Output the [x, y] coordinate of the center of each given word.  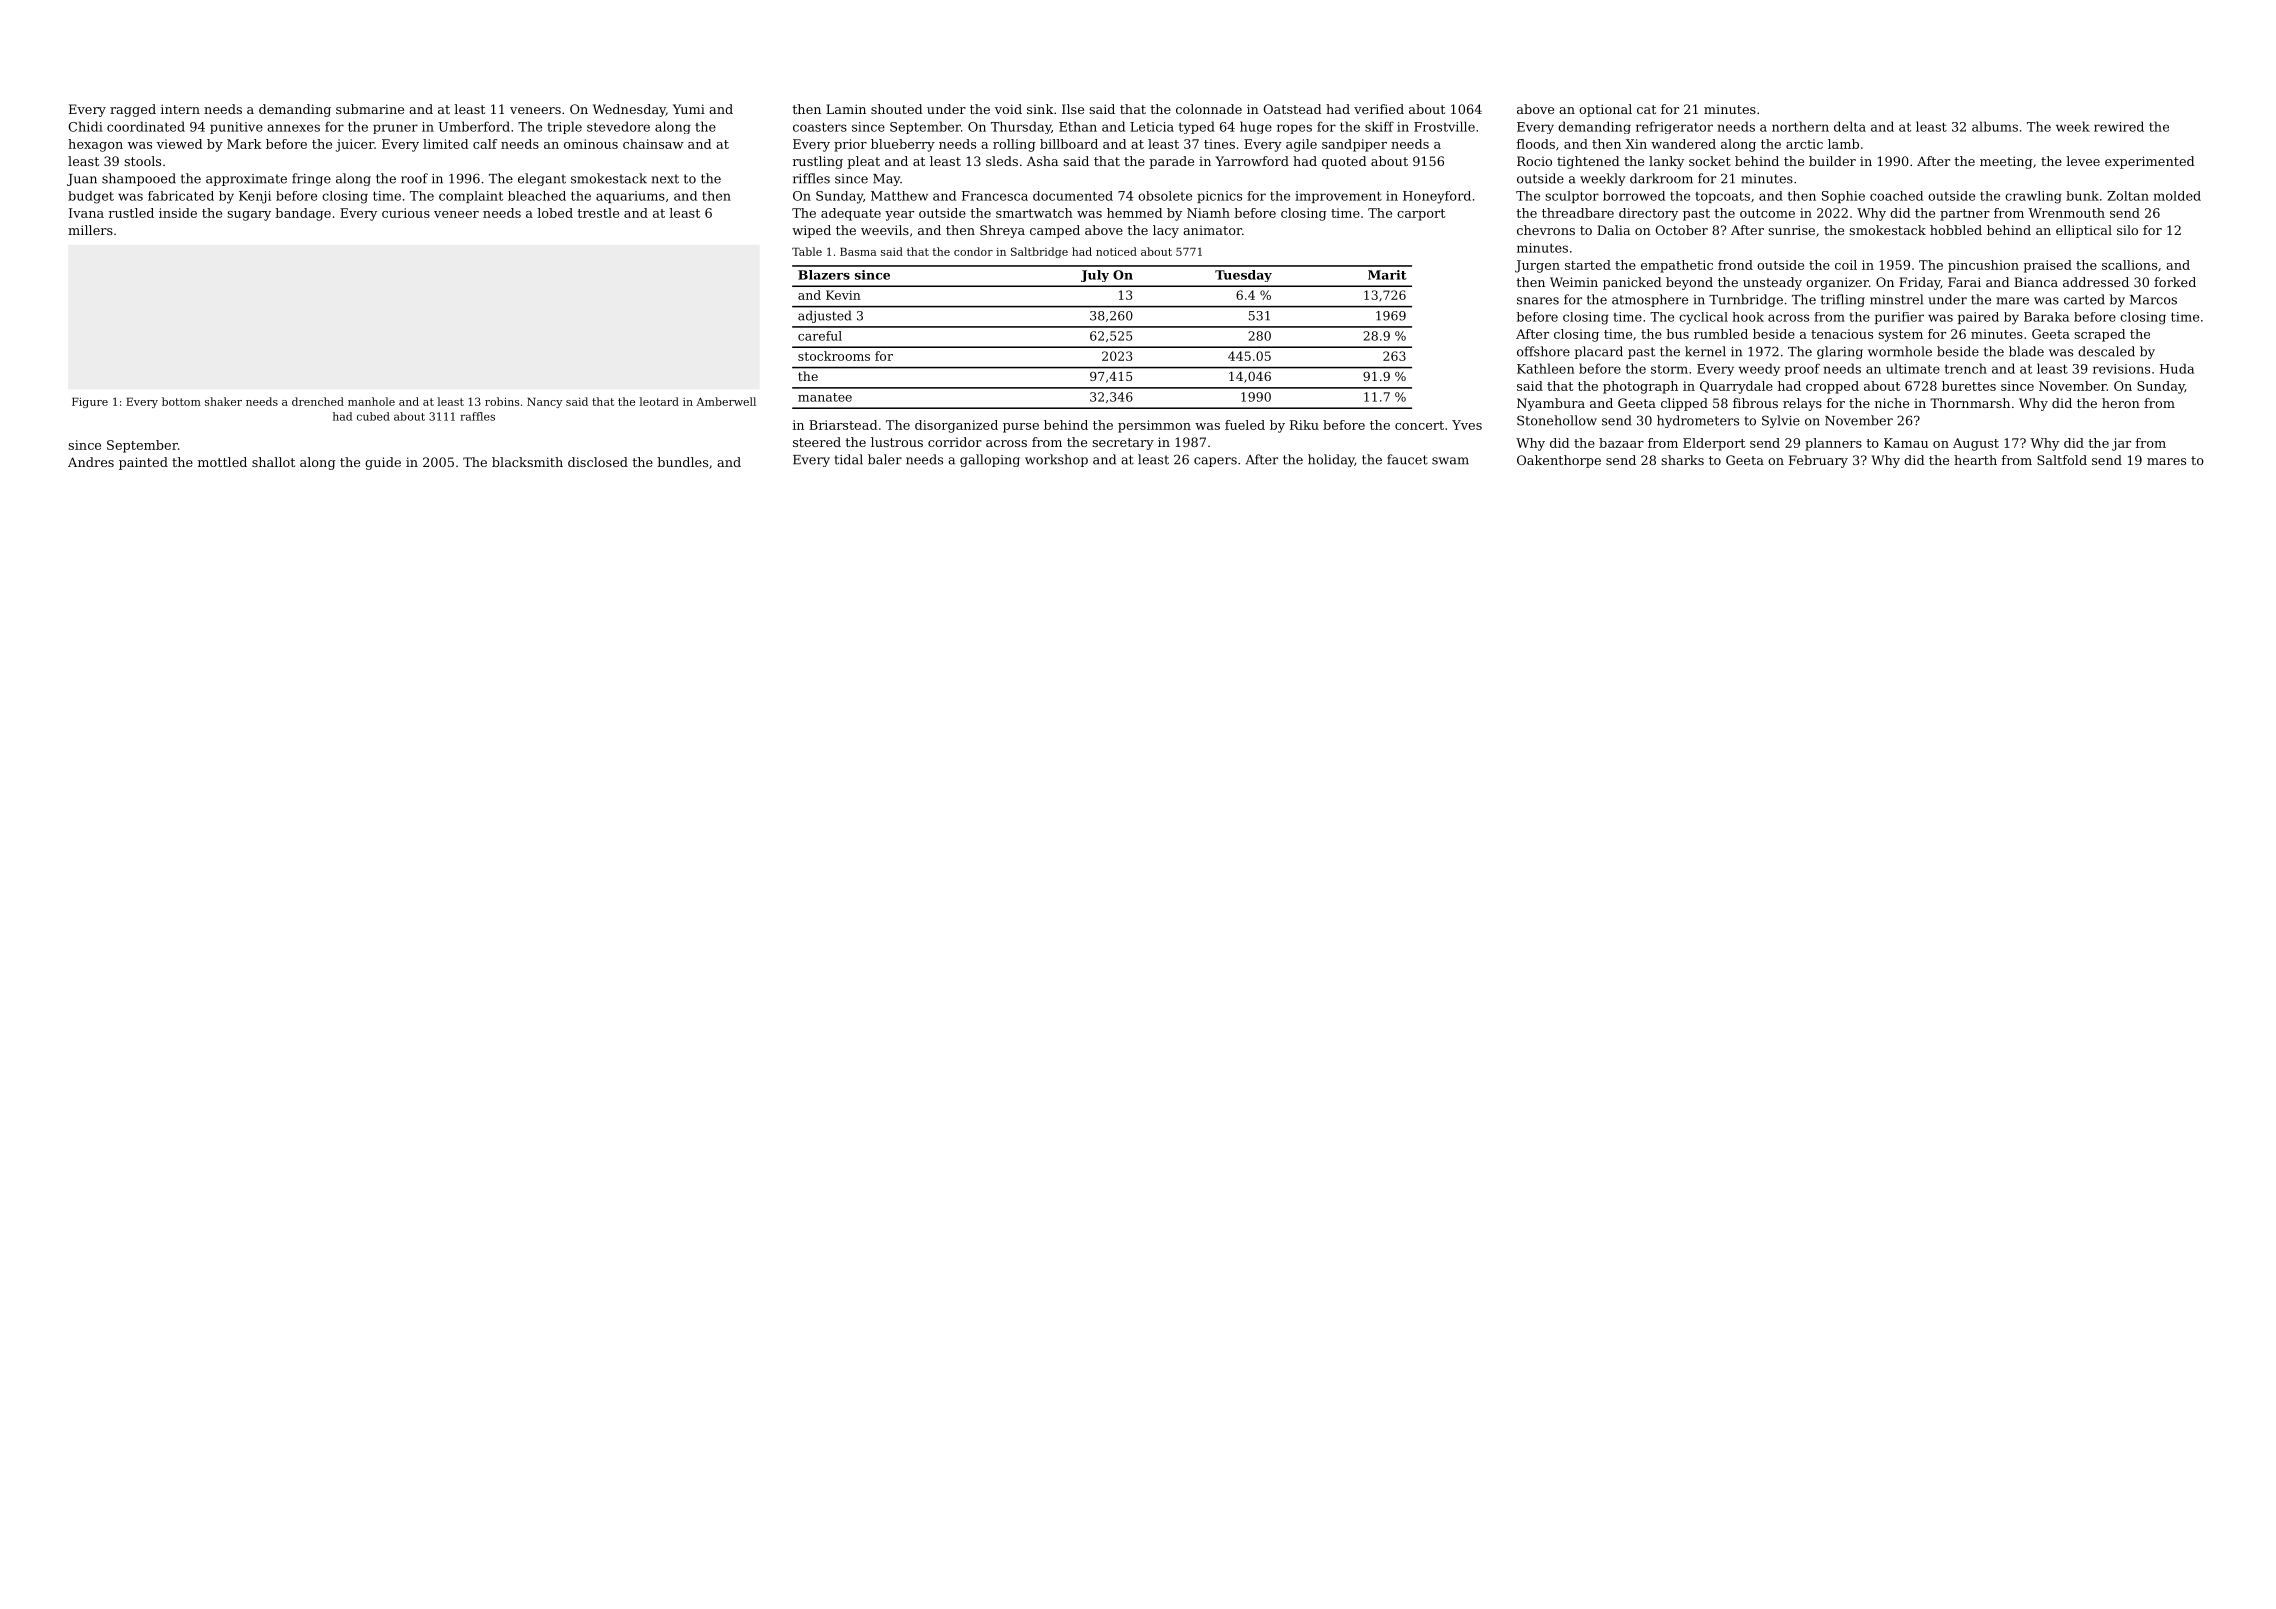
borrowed [1634, 196]
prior [850, 145]
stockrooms [834, 356]
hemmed [1135, 213]
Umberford [474, 126]
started [1588, 265]
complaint [471, 197]
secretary [1123, 444]
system [1900, 336]
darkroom [1661, 178]
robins [502, 401]
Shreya [1002, 231]
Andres [91, 462]
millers [90, 230]
